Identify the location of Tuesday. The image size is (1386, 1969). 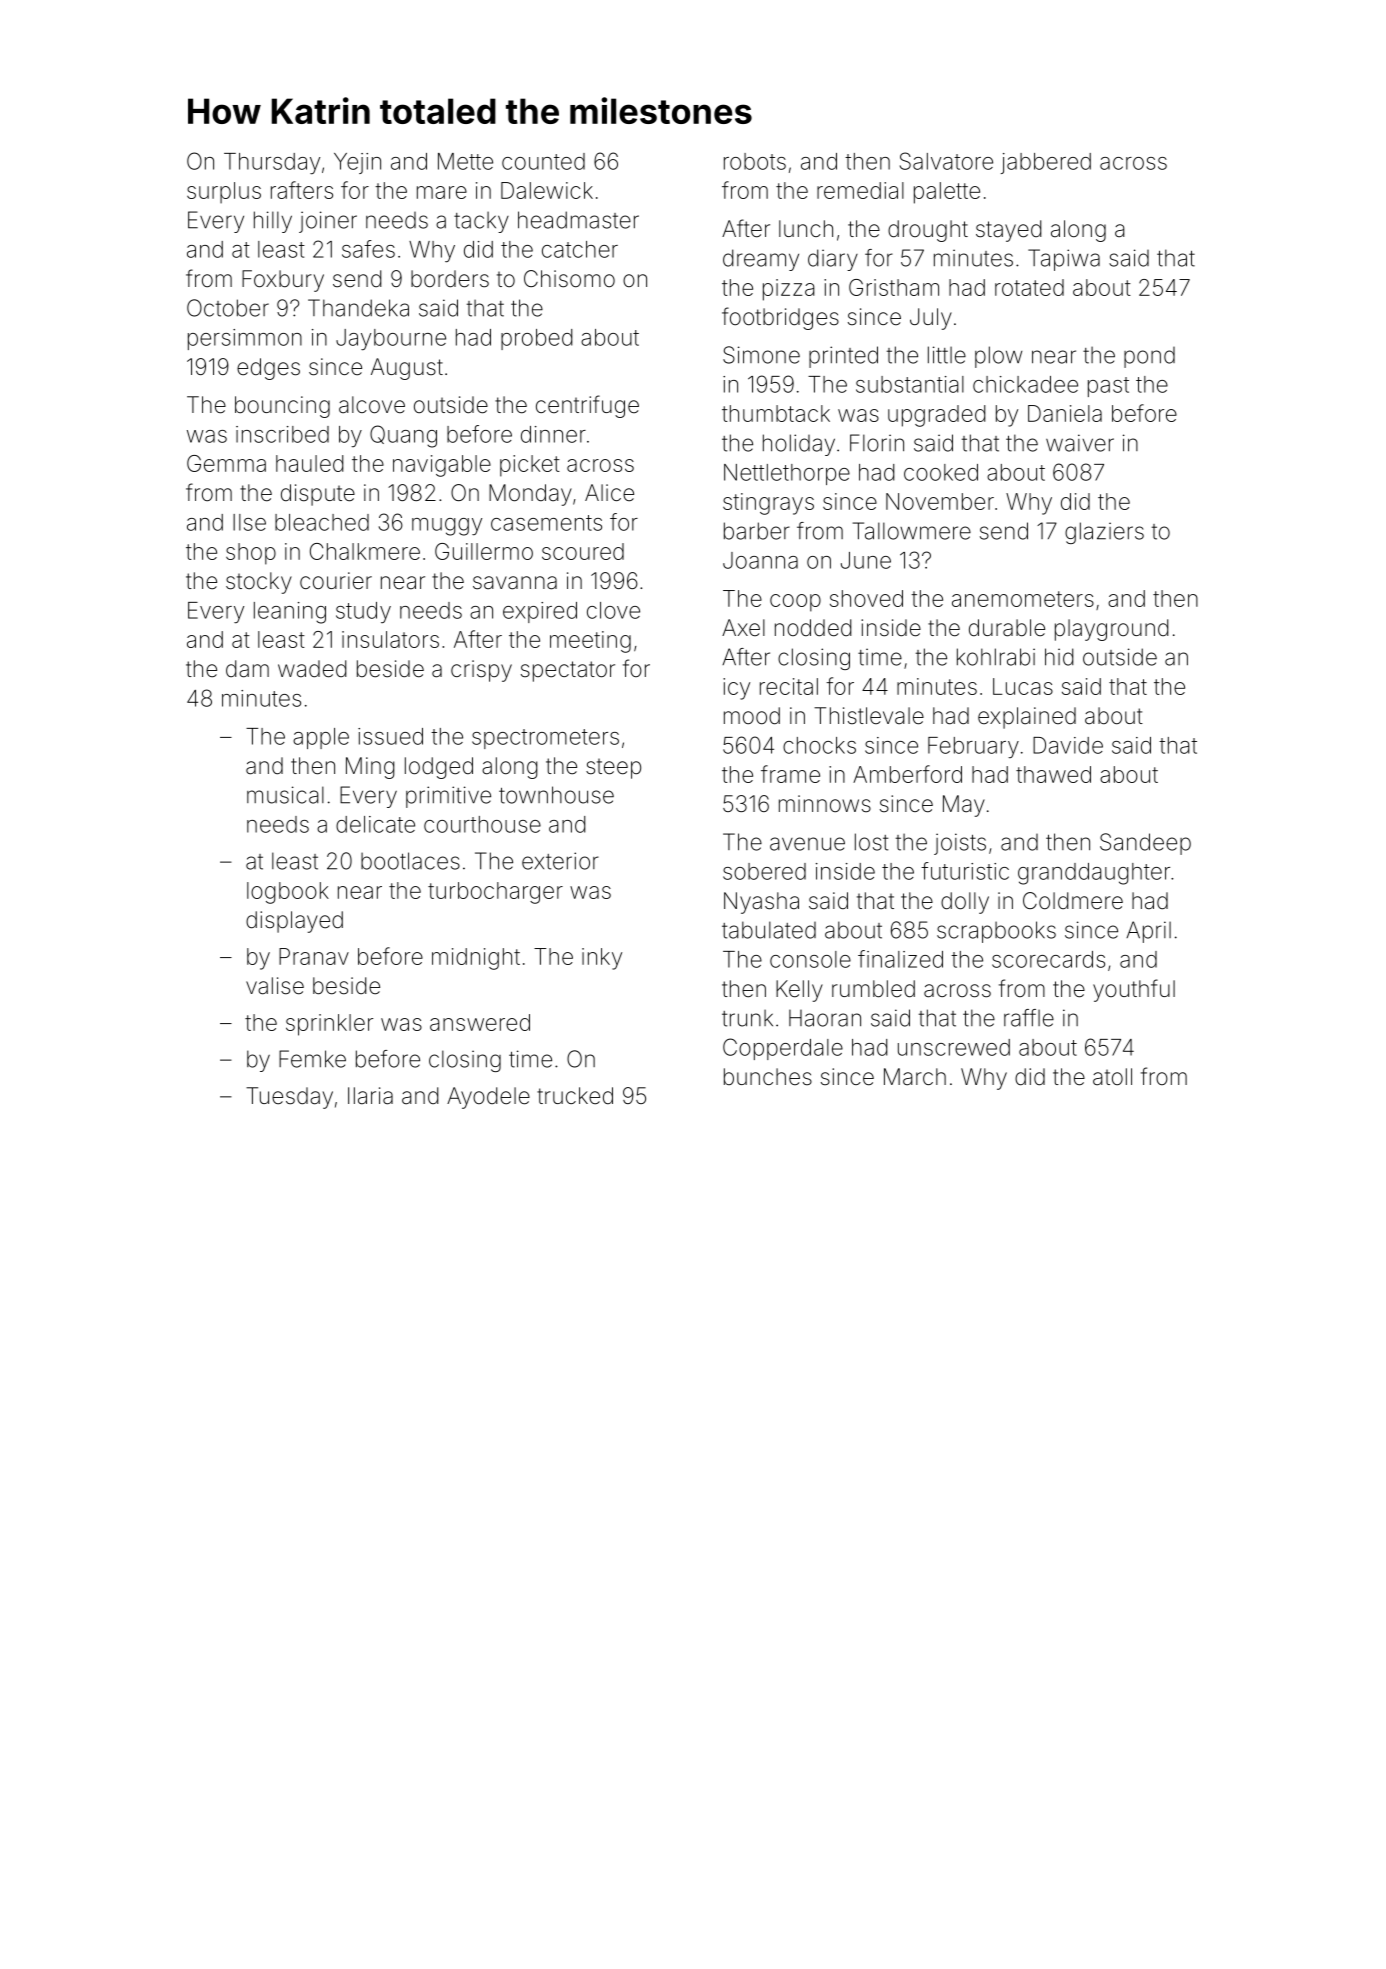
(289, 1098).
